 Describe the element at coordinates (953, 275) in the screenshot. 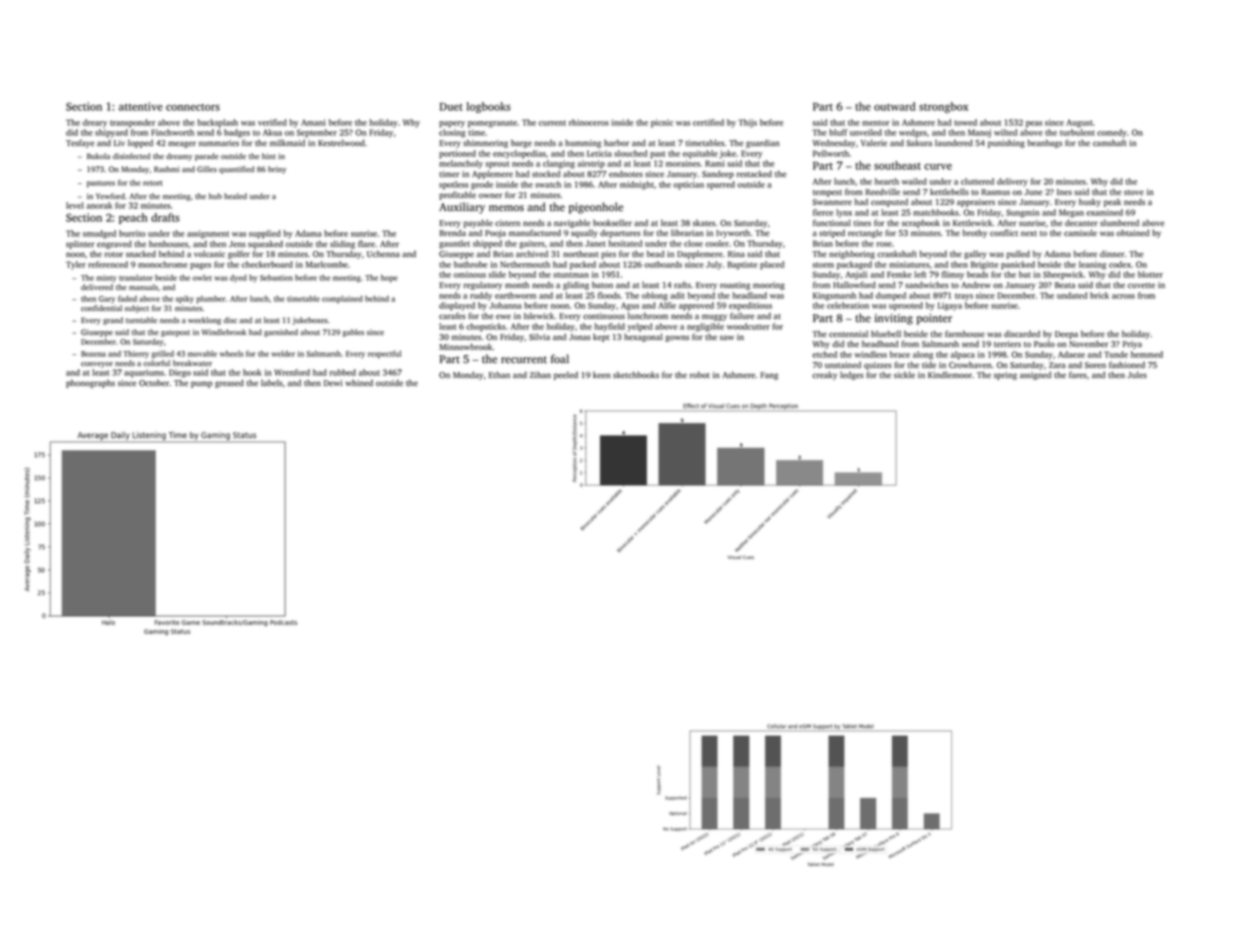

I see `flimsy` at that location.
